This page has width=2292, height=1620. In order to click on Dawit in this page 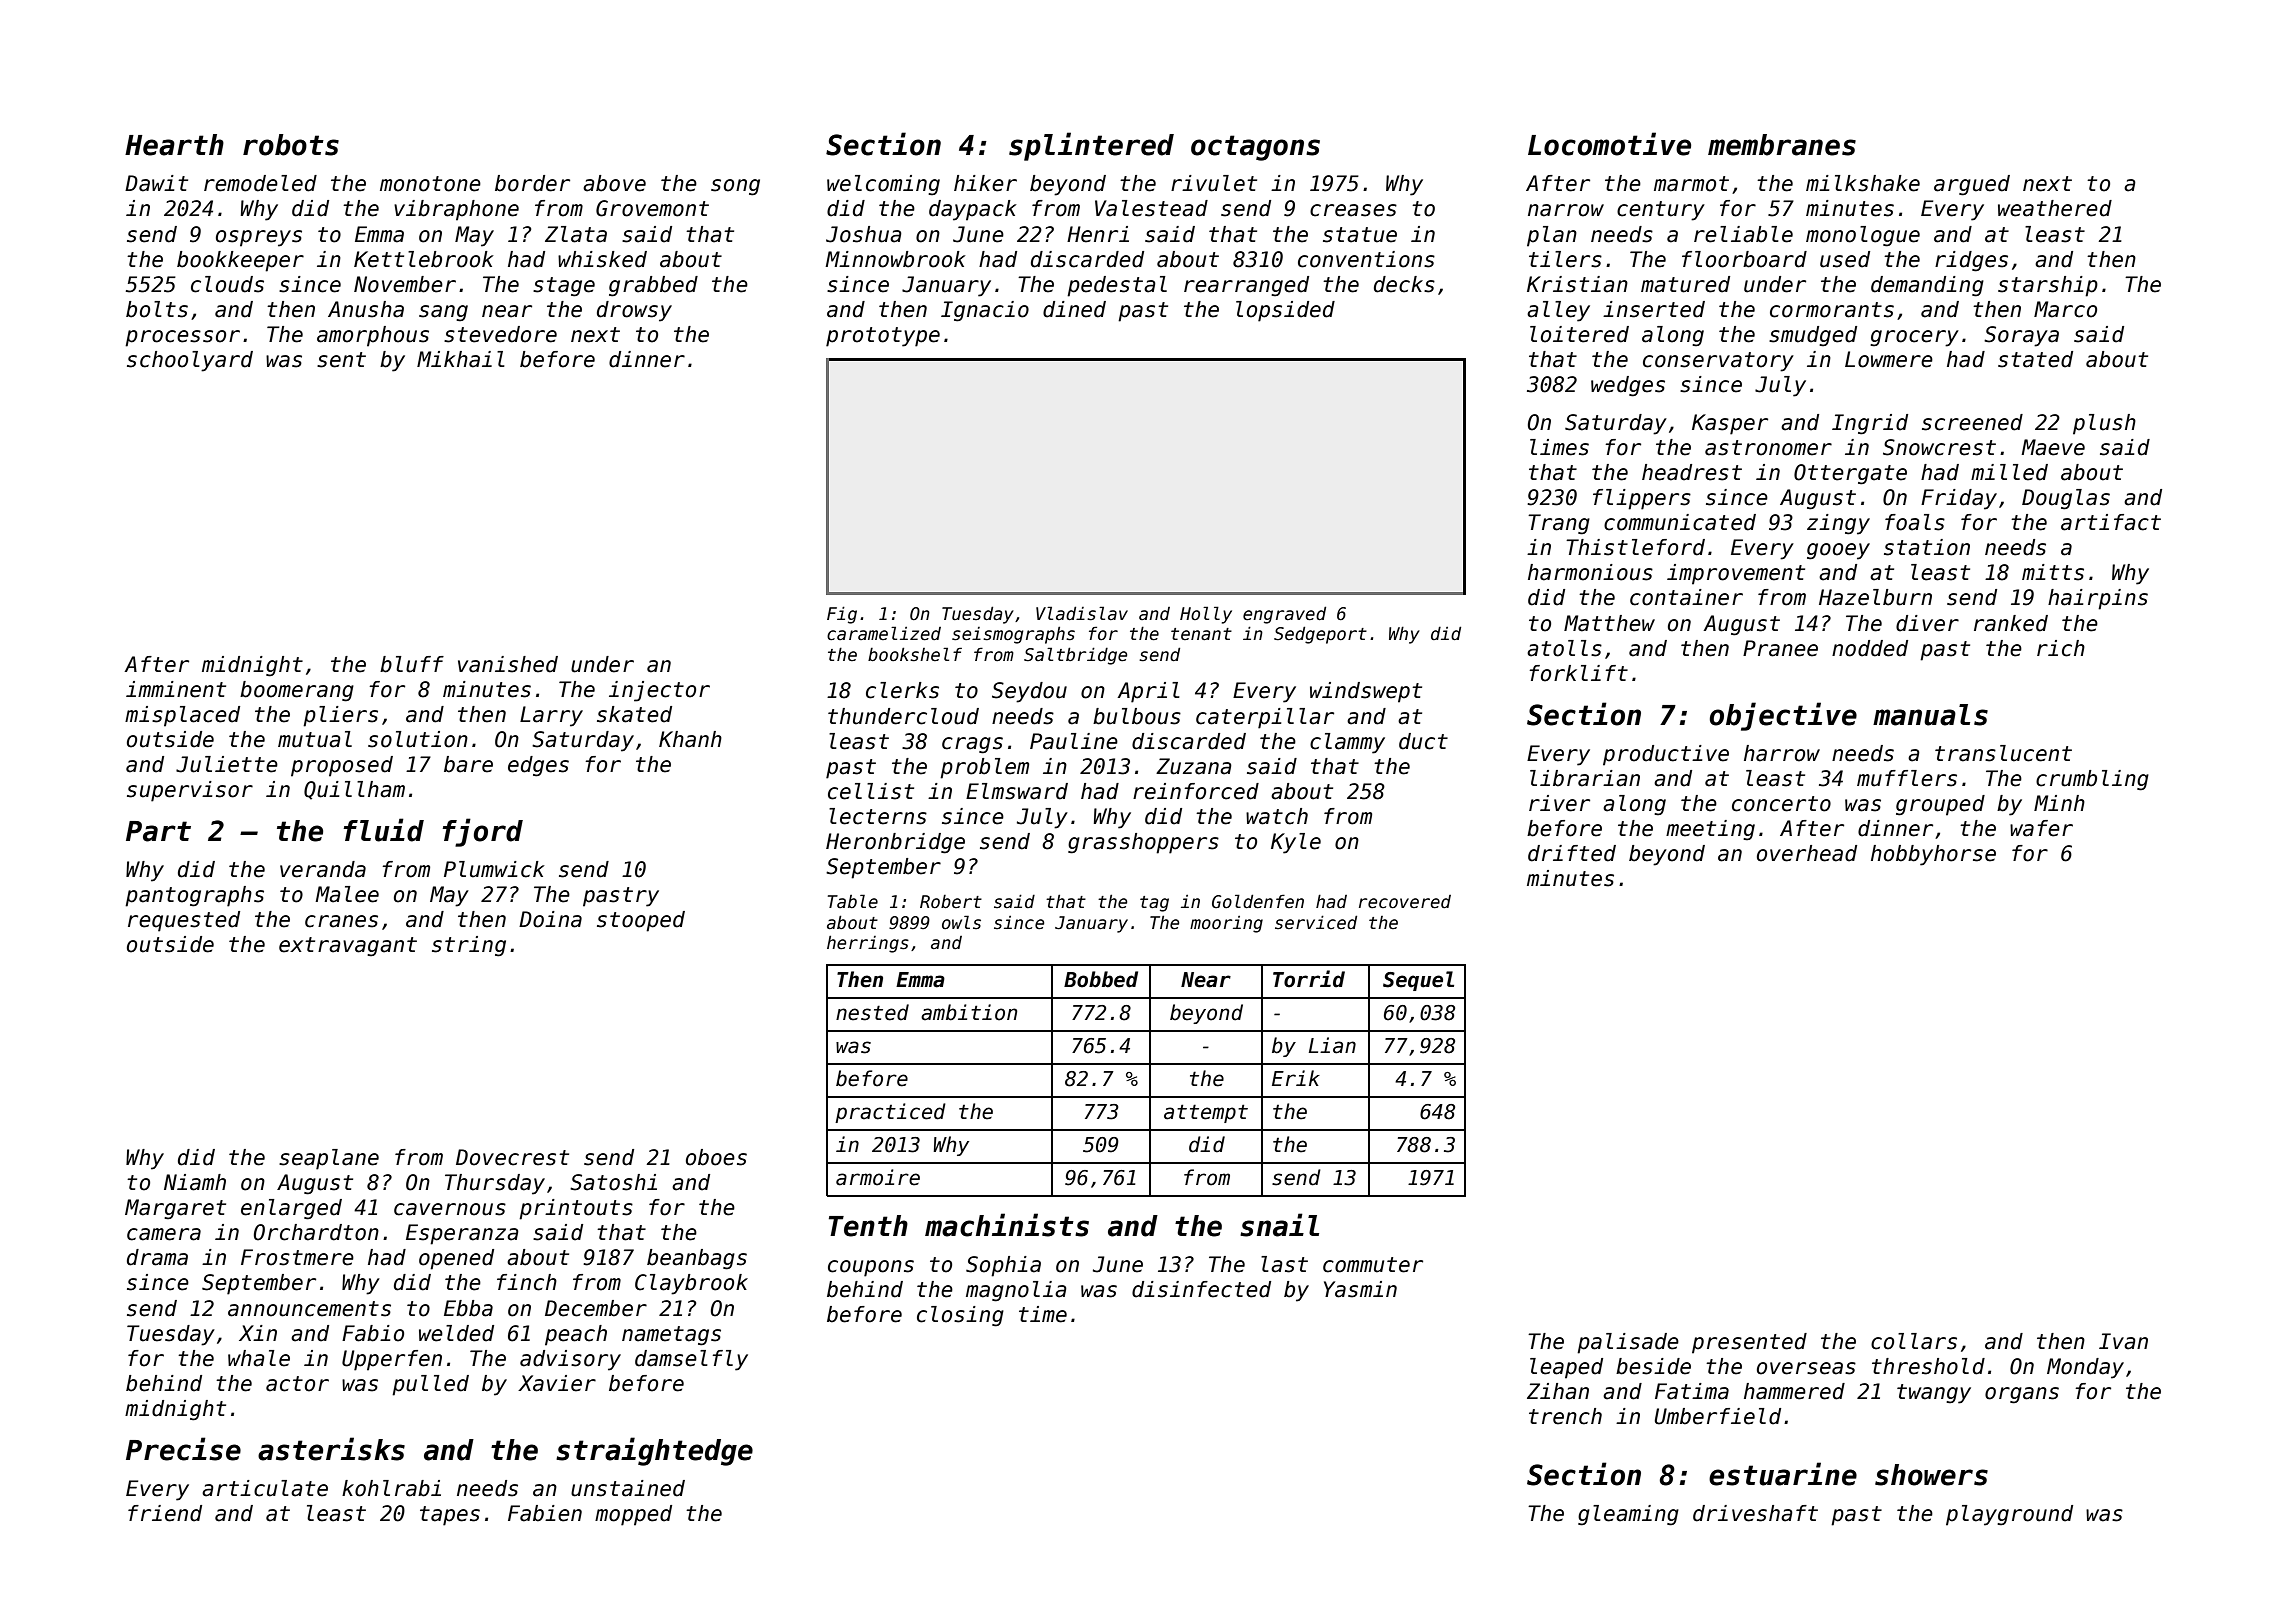, I will do `click(156, 183)`.
